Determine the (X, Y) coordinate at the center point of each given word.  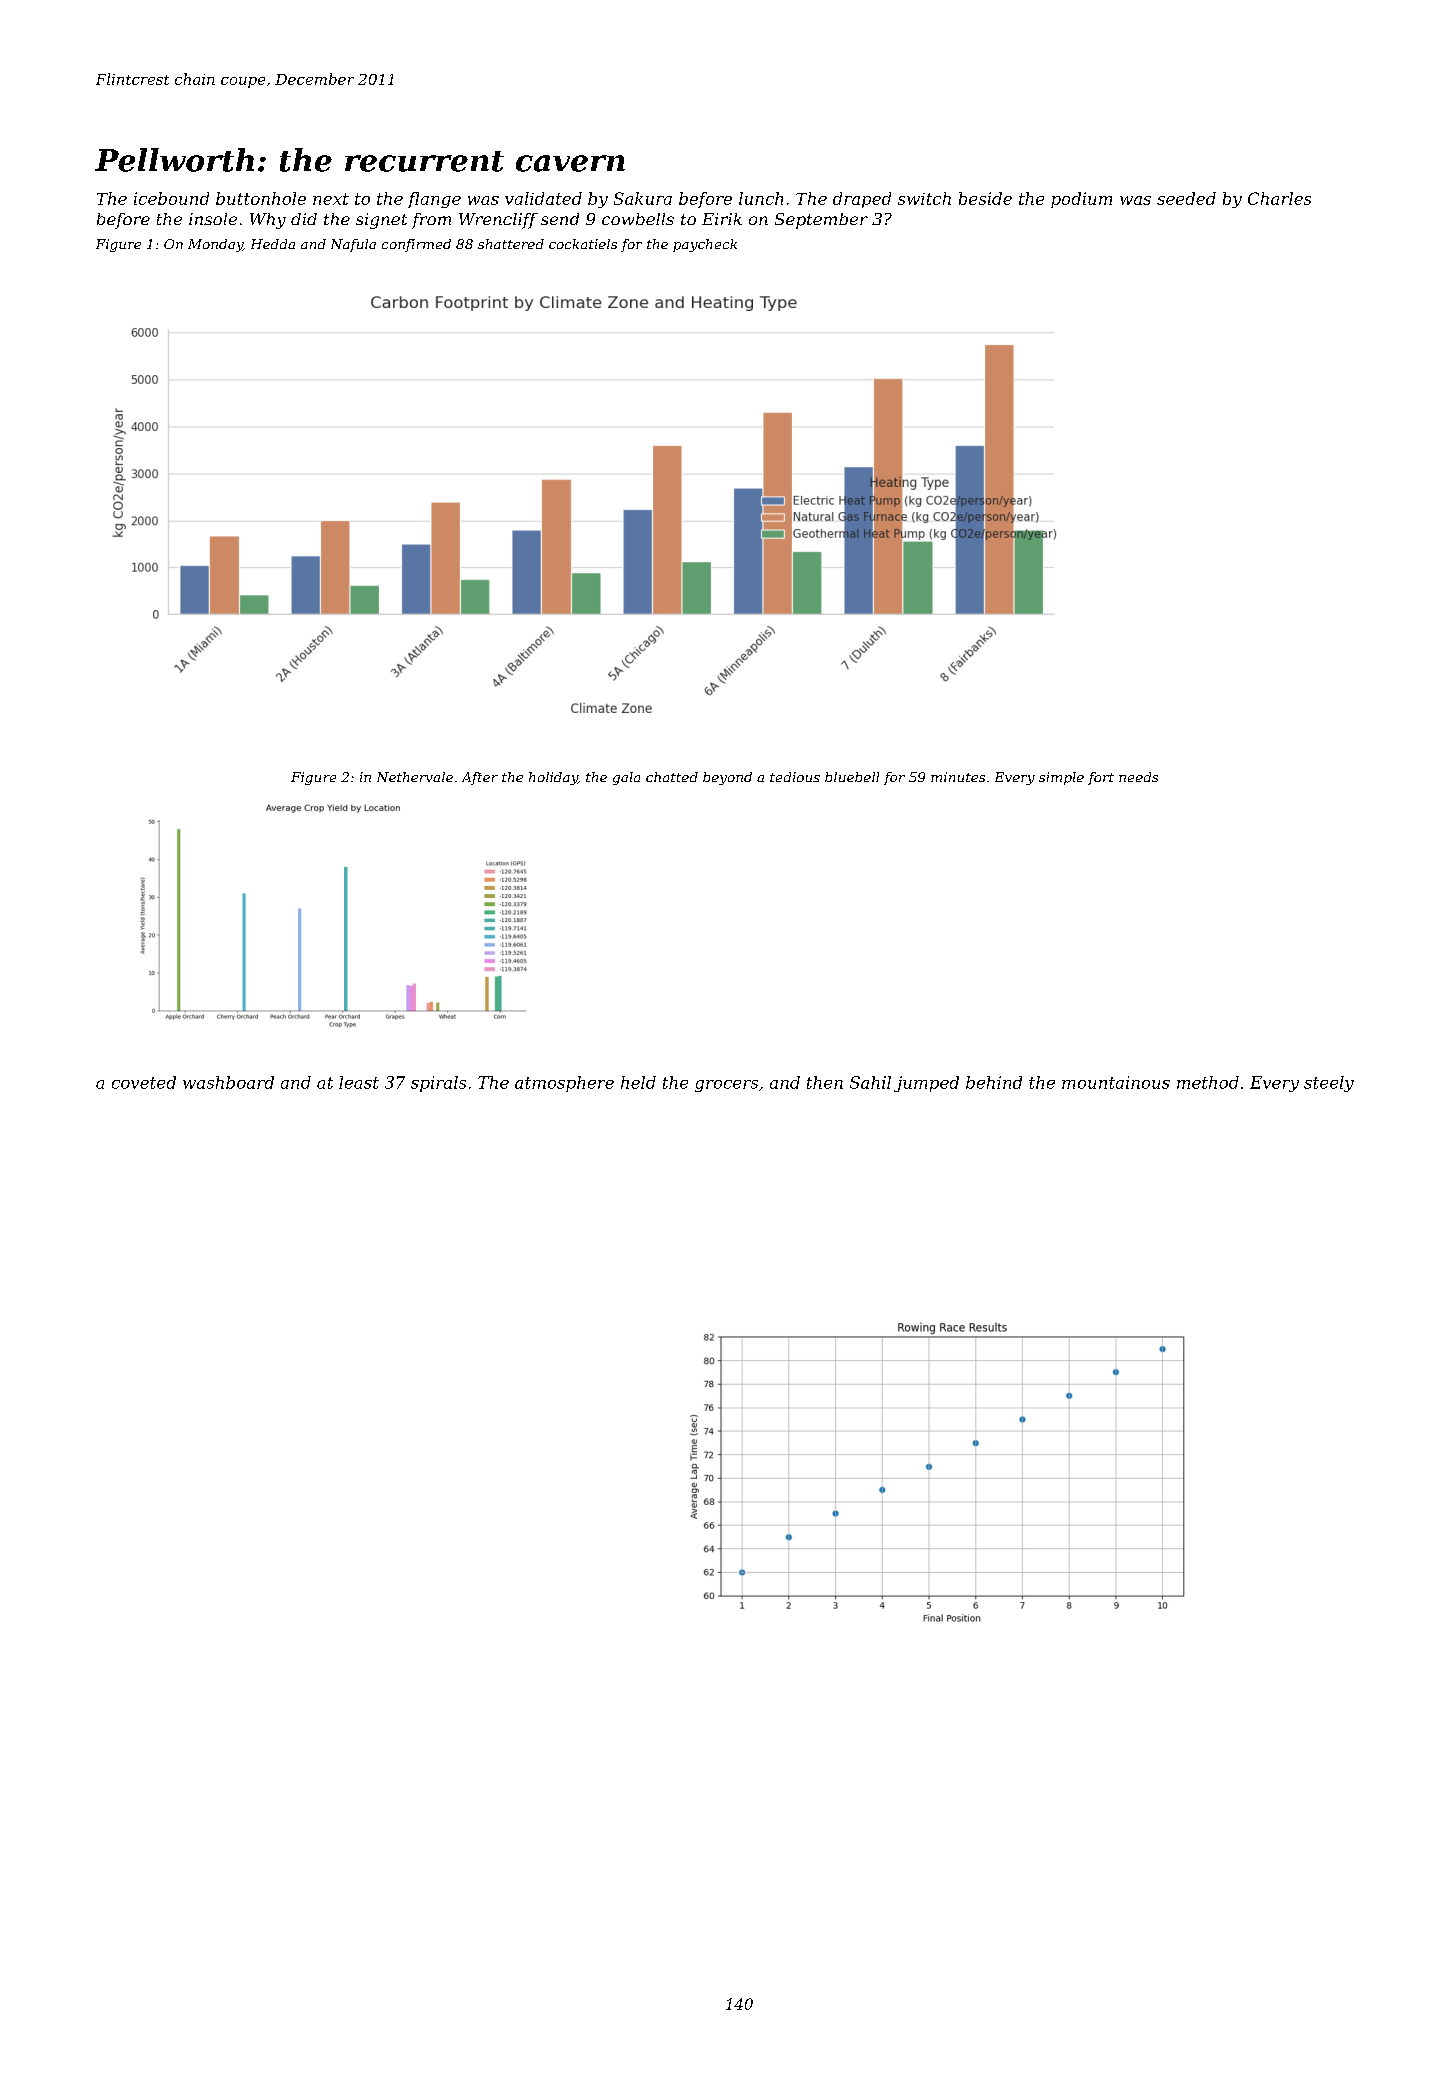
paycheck (705, 245)
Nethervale (415, 777)
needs (1138, 777)
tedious (795, 777)
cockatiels (583, 244)
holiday (553, 778)
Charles (1279, 198)
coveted (144, 1082)
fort (1101, 778)
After (480, 778)
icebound (171, 198)
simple (1061, 778)
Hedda (273, 244)
